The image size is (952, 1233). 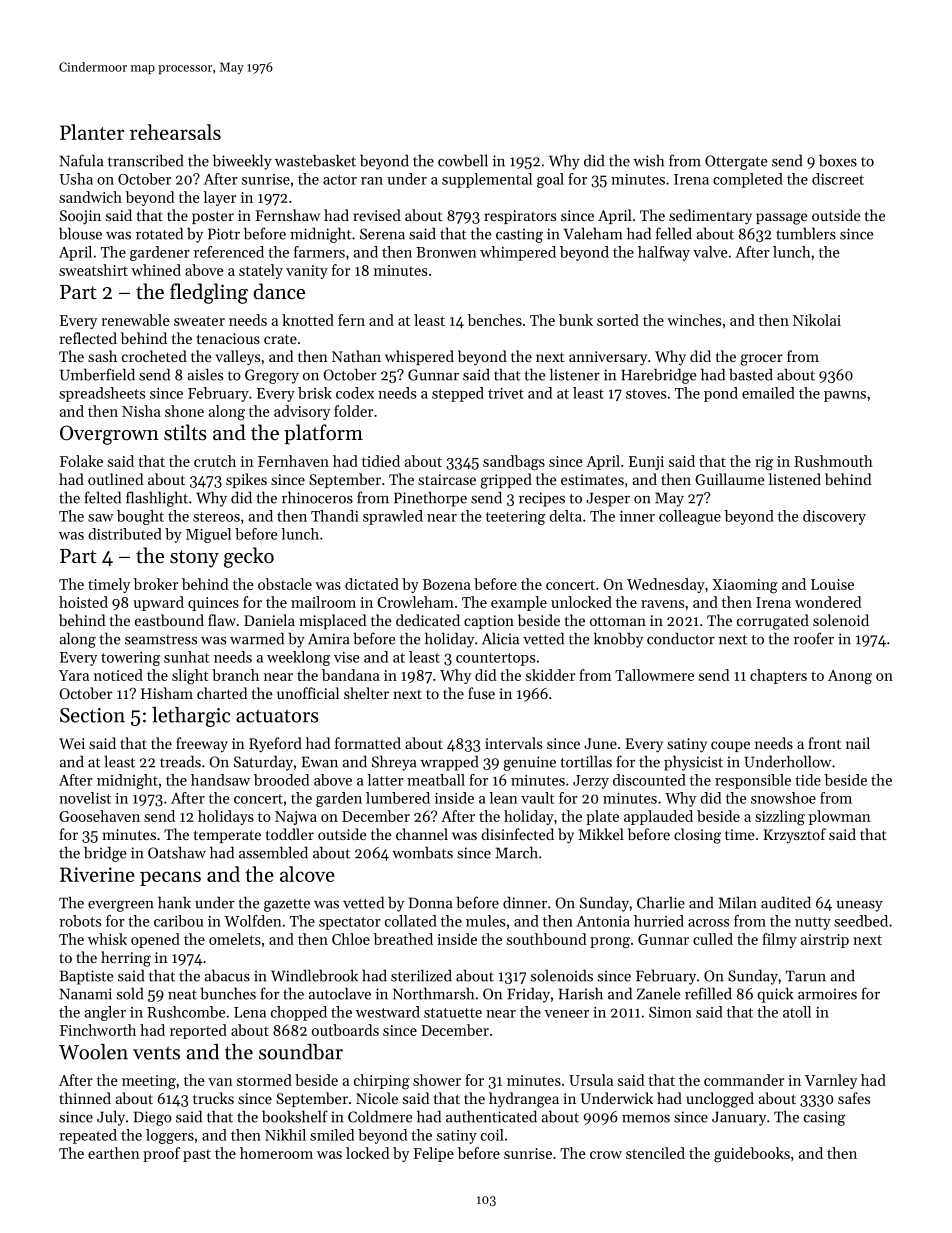 What do you see at coordinates (433, 1154) in the screenshot?
I see `Felipe` at bounding box center [433, 1154].
